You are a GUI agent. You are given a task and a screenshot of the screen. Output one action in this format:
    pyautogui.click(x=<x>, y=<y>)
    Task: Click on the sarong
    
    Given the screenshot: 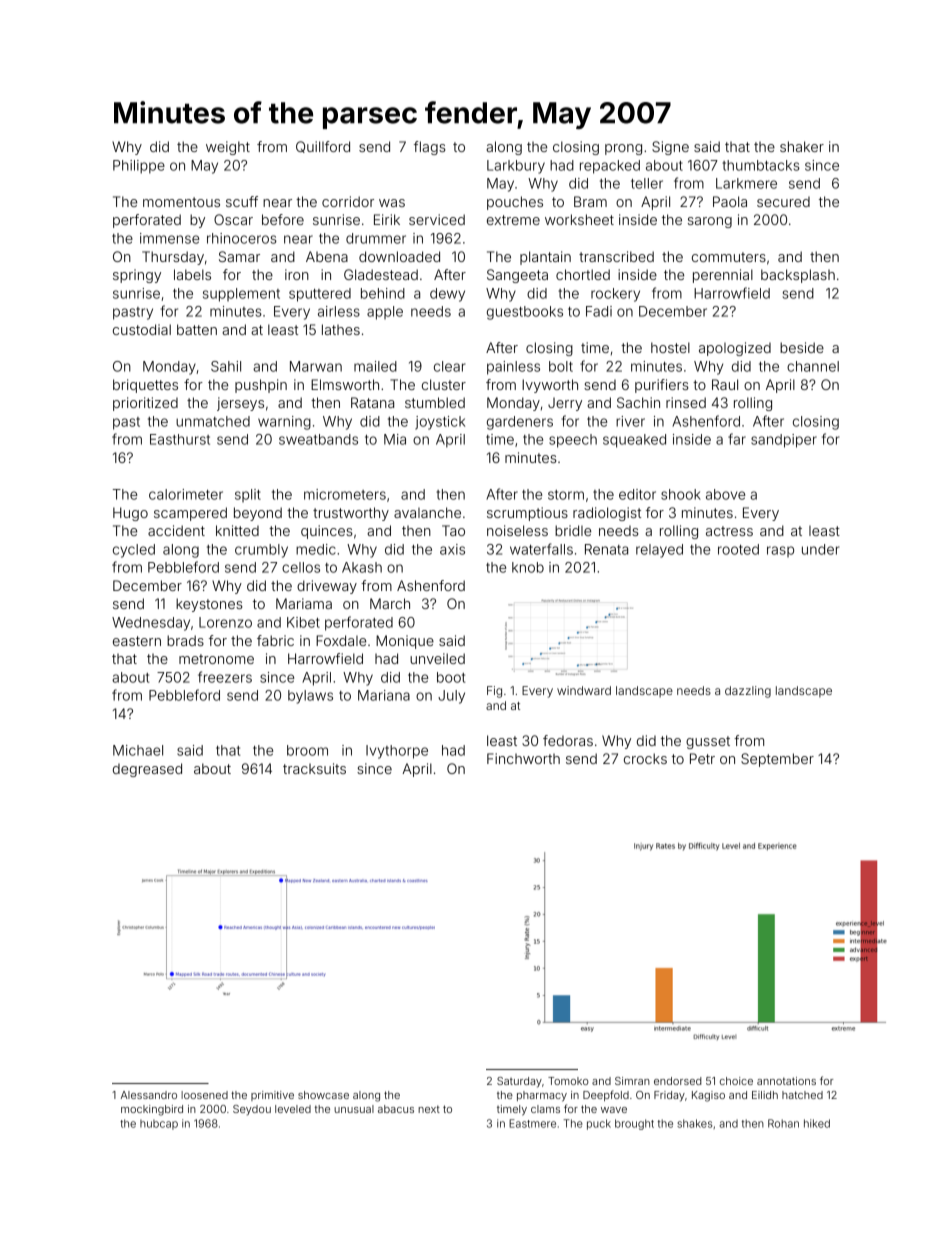 What is the action you would take?
    pyautogui.click(x=710, y=222)
